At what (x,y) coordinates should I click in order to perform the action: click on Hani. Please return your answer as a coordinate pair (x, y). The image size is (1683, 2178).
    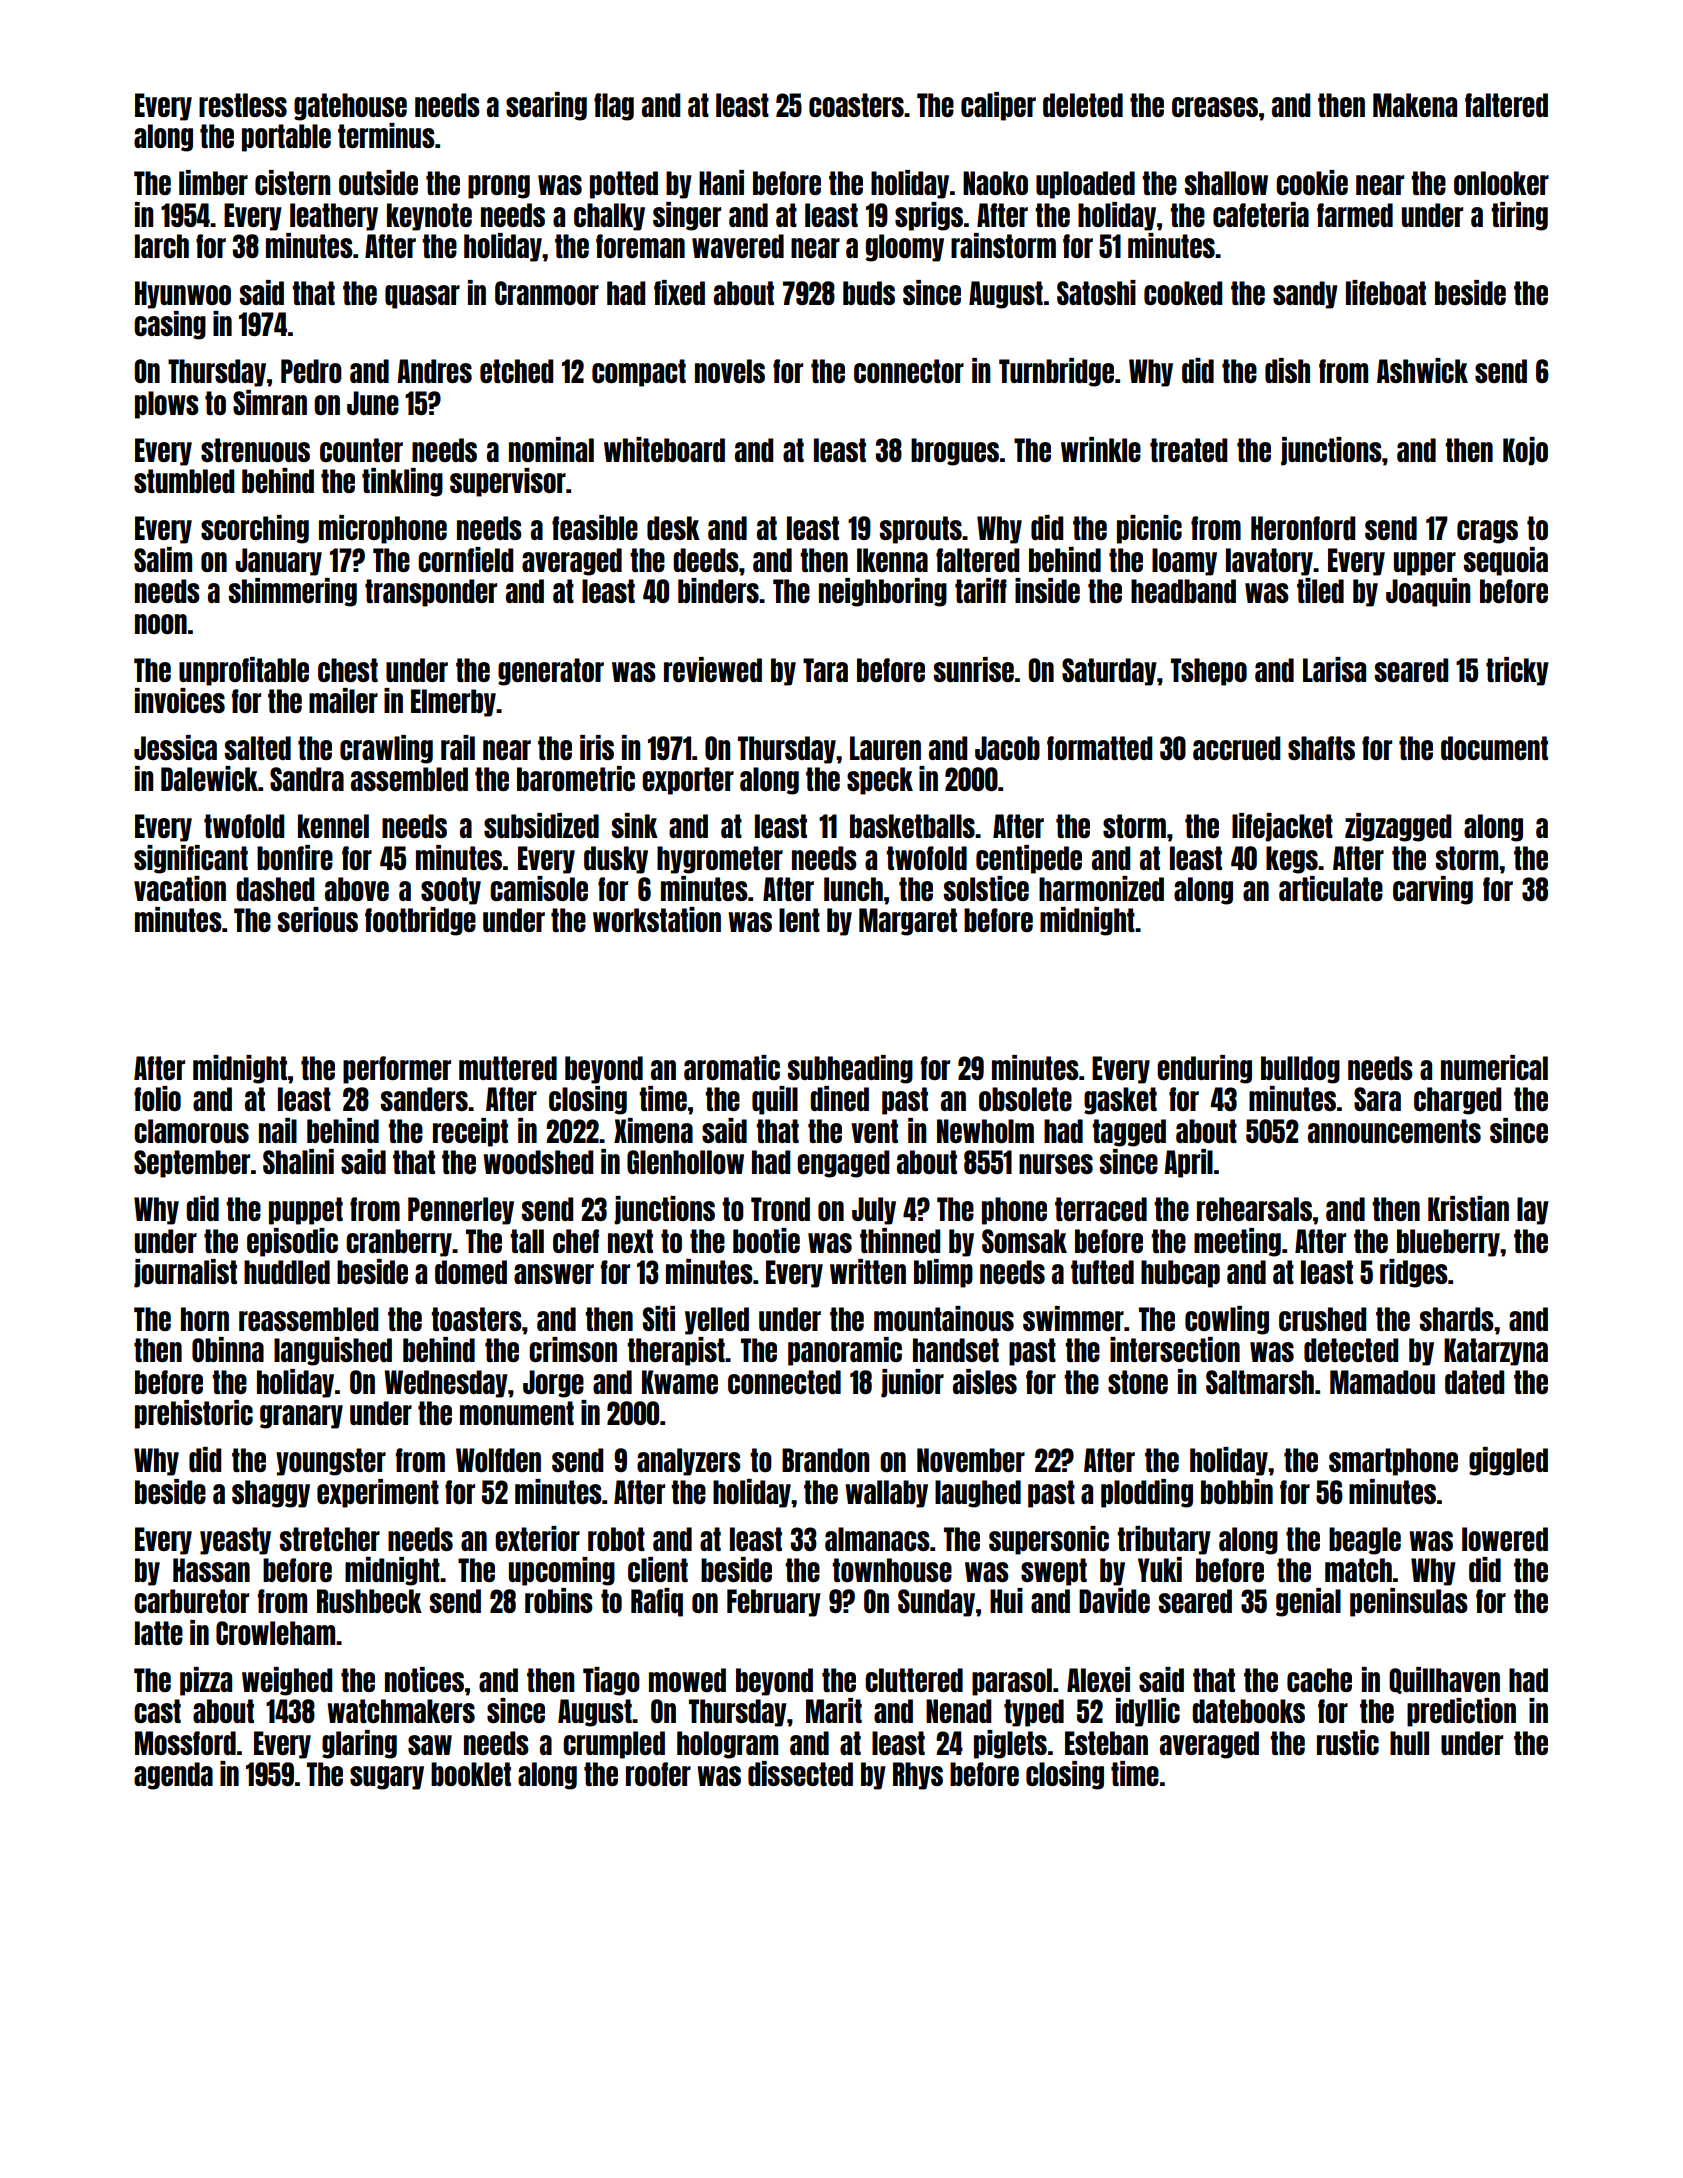
    Looking at the image, I should click on (721, 182).
